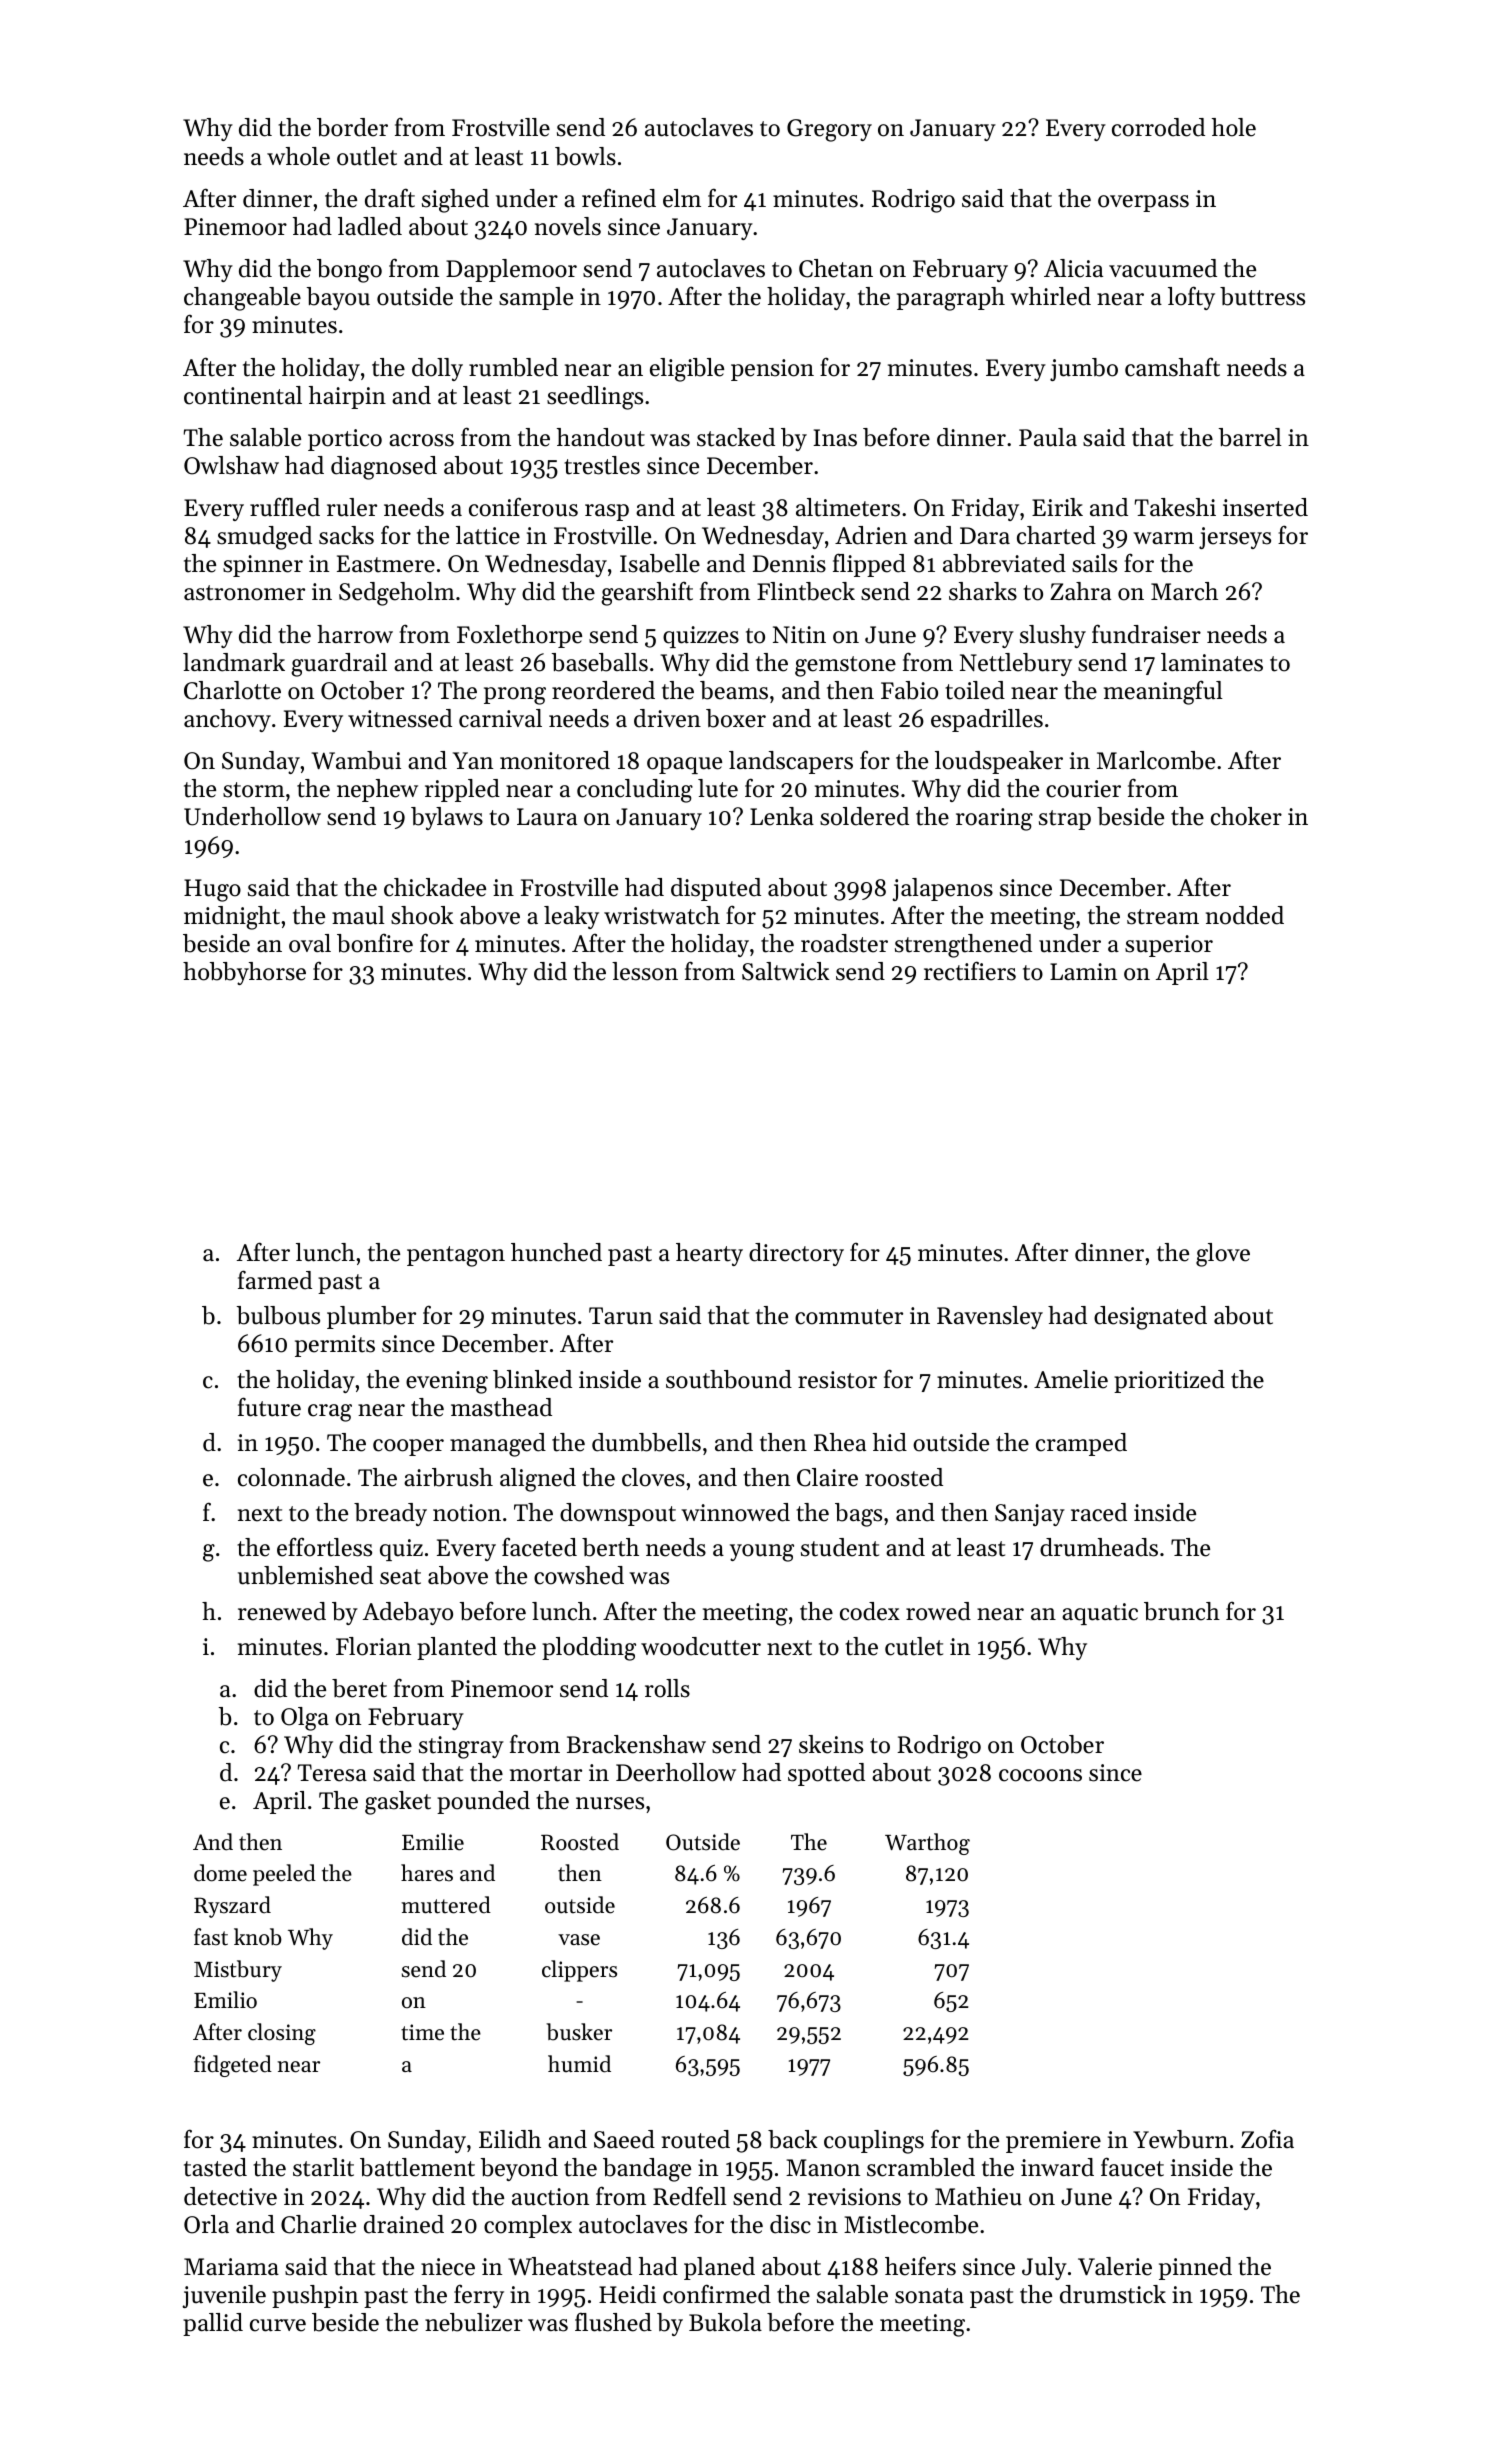 This screenshot has width=1496, height=2464. What do you see at coordinates (278, 2325) in the screenshot?
I see `curve` at bounding box center [278, 2325].
